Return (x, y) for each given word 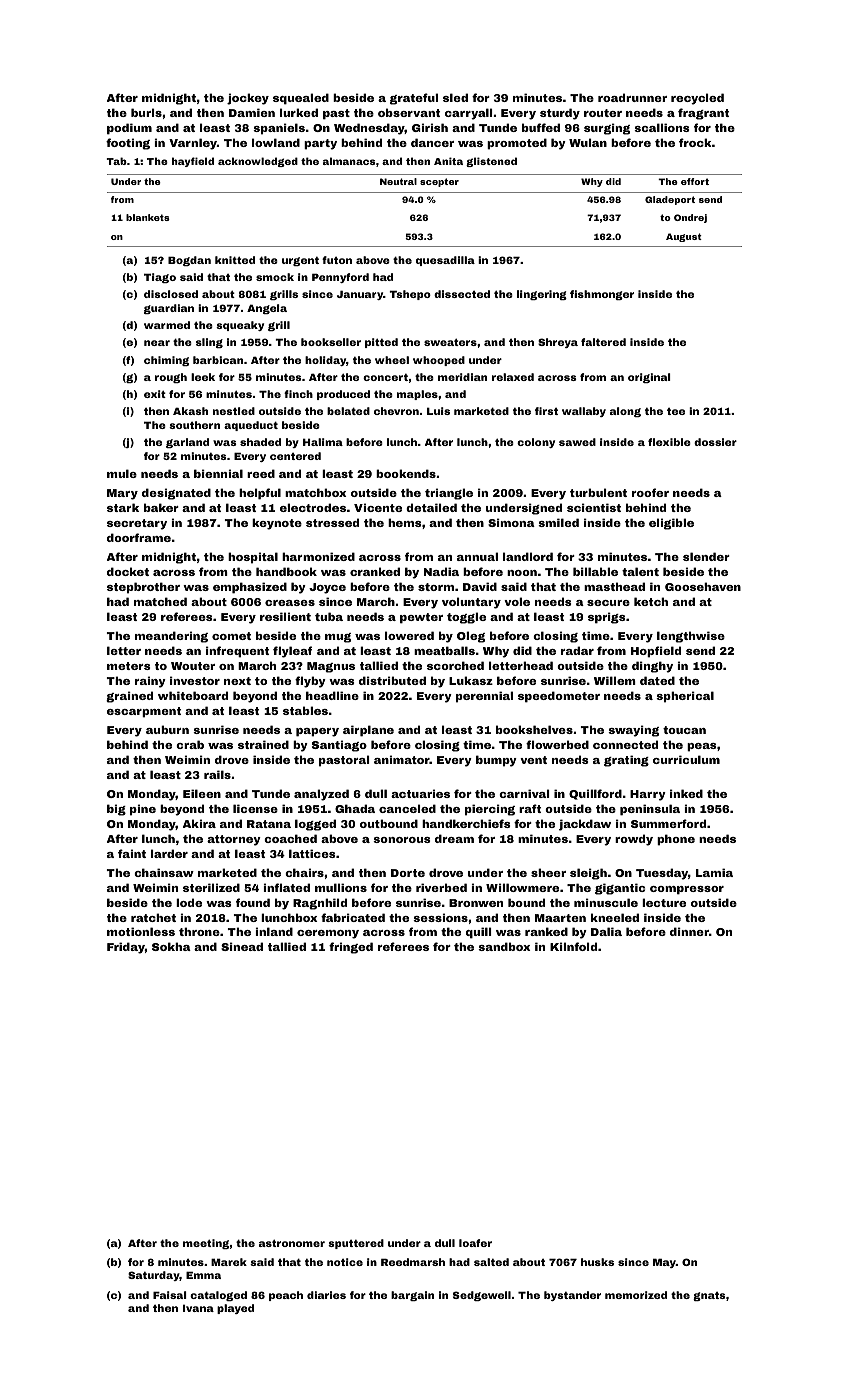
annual (477, 556)
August (684, 237)
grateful (414, 99)
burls (146, 112)
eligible (671, 524)
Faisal (170, 1295)
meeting (206, 1244)
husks (597, 1262)
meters (128, 666)
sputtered (356, 1244)
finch (298, 394)
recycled (697, 99)
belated (348, 411)
